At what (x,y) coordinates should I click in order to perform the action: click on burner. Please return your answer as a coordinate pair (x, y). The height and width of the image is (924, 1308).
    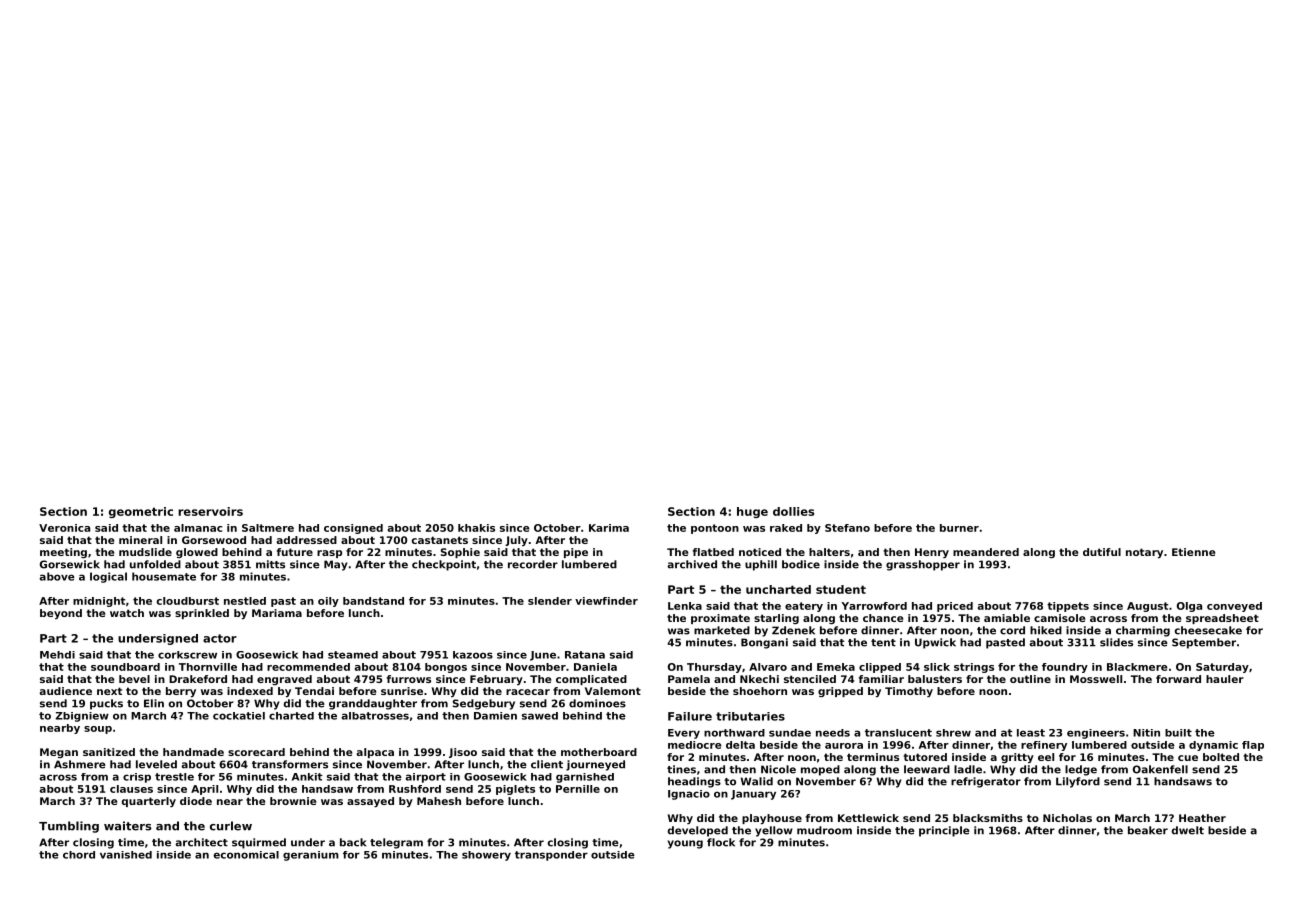
    Looking at the image, I should click on (959, 528).
